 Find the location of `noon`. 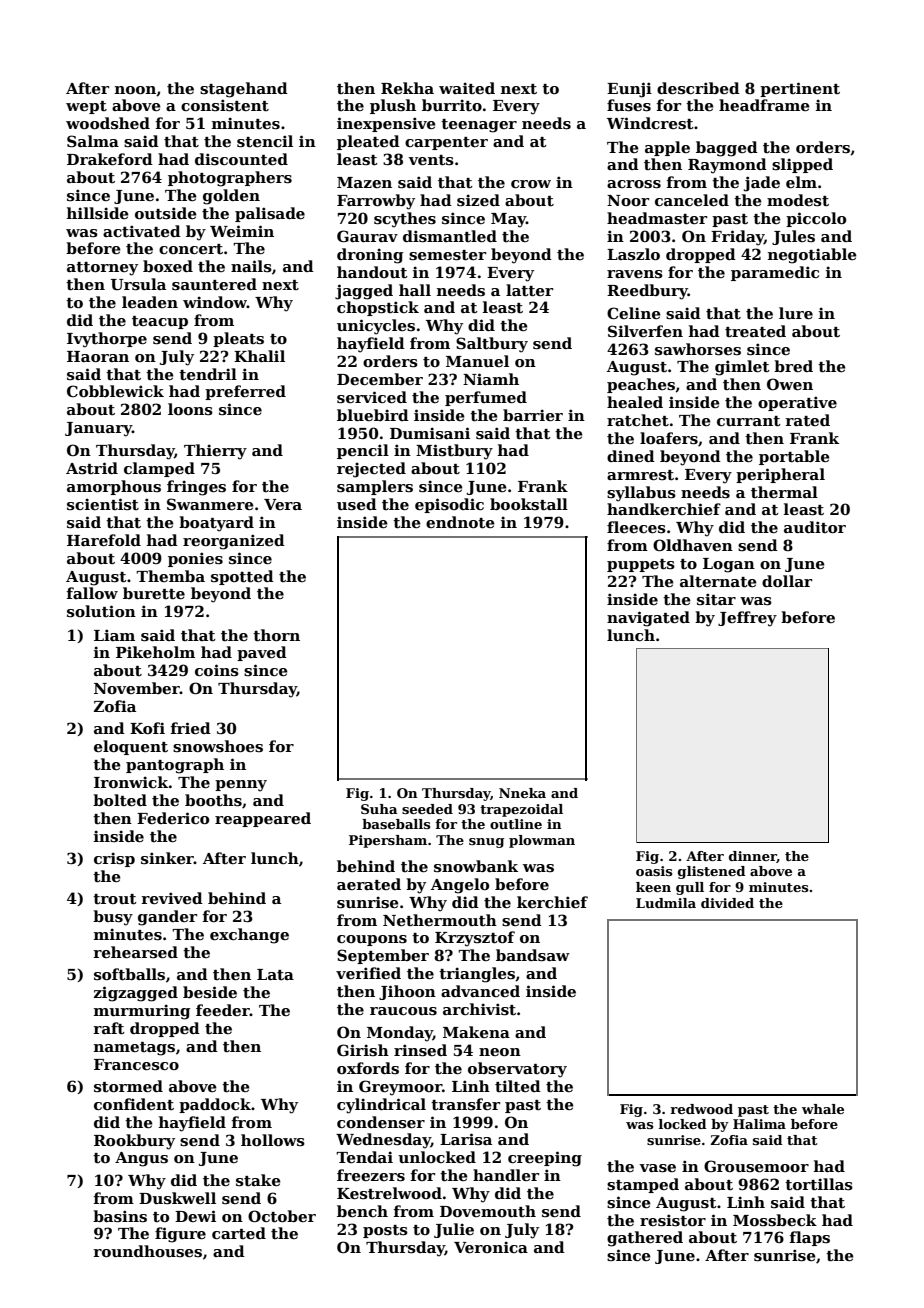

noon is located at coordinates (136, 91).
